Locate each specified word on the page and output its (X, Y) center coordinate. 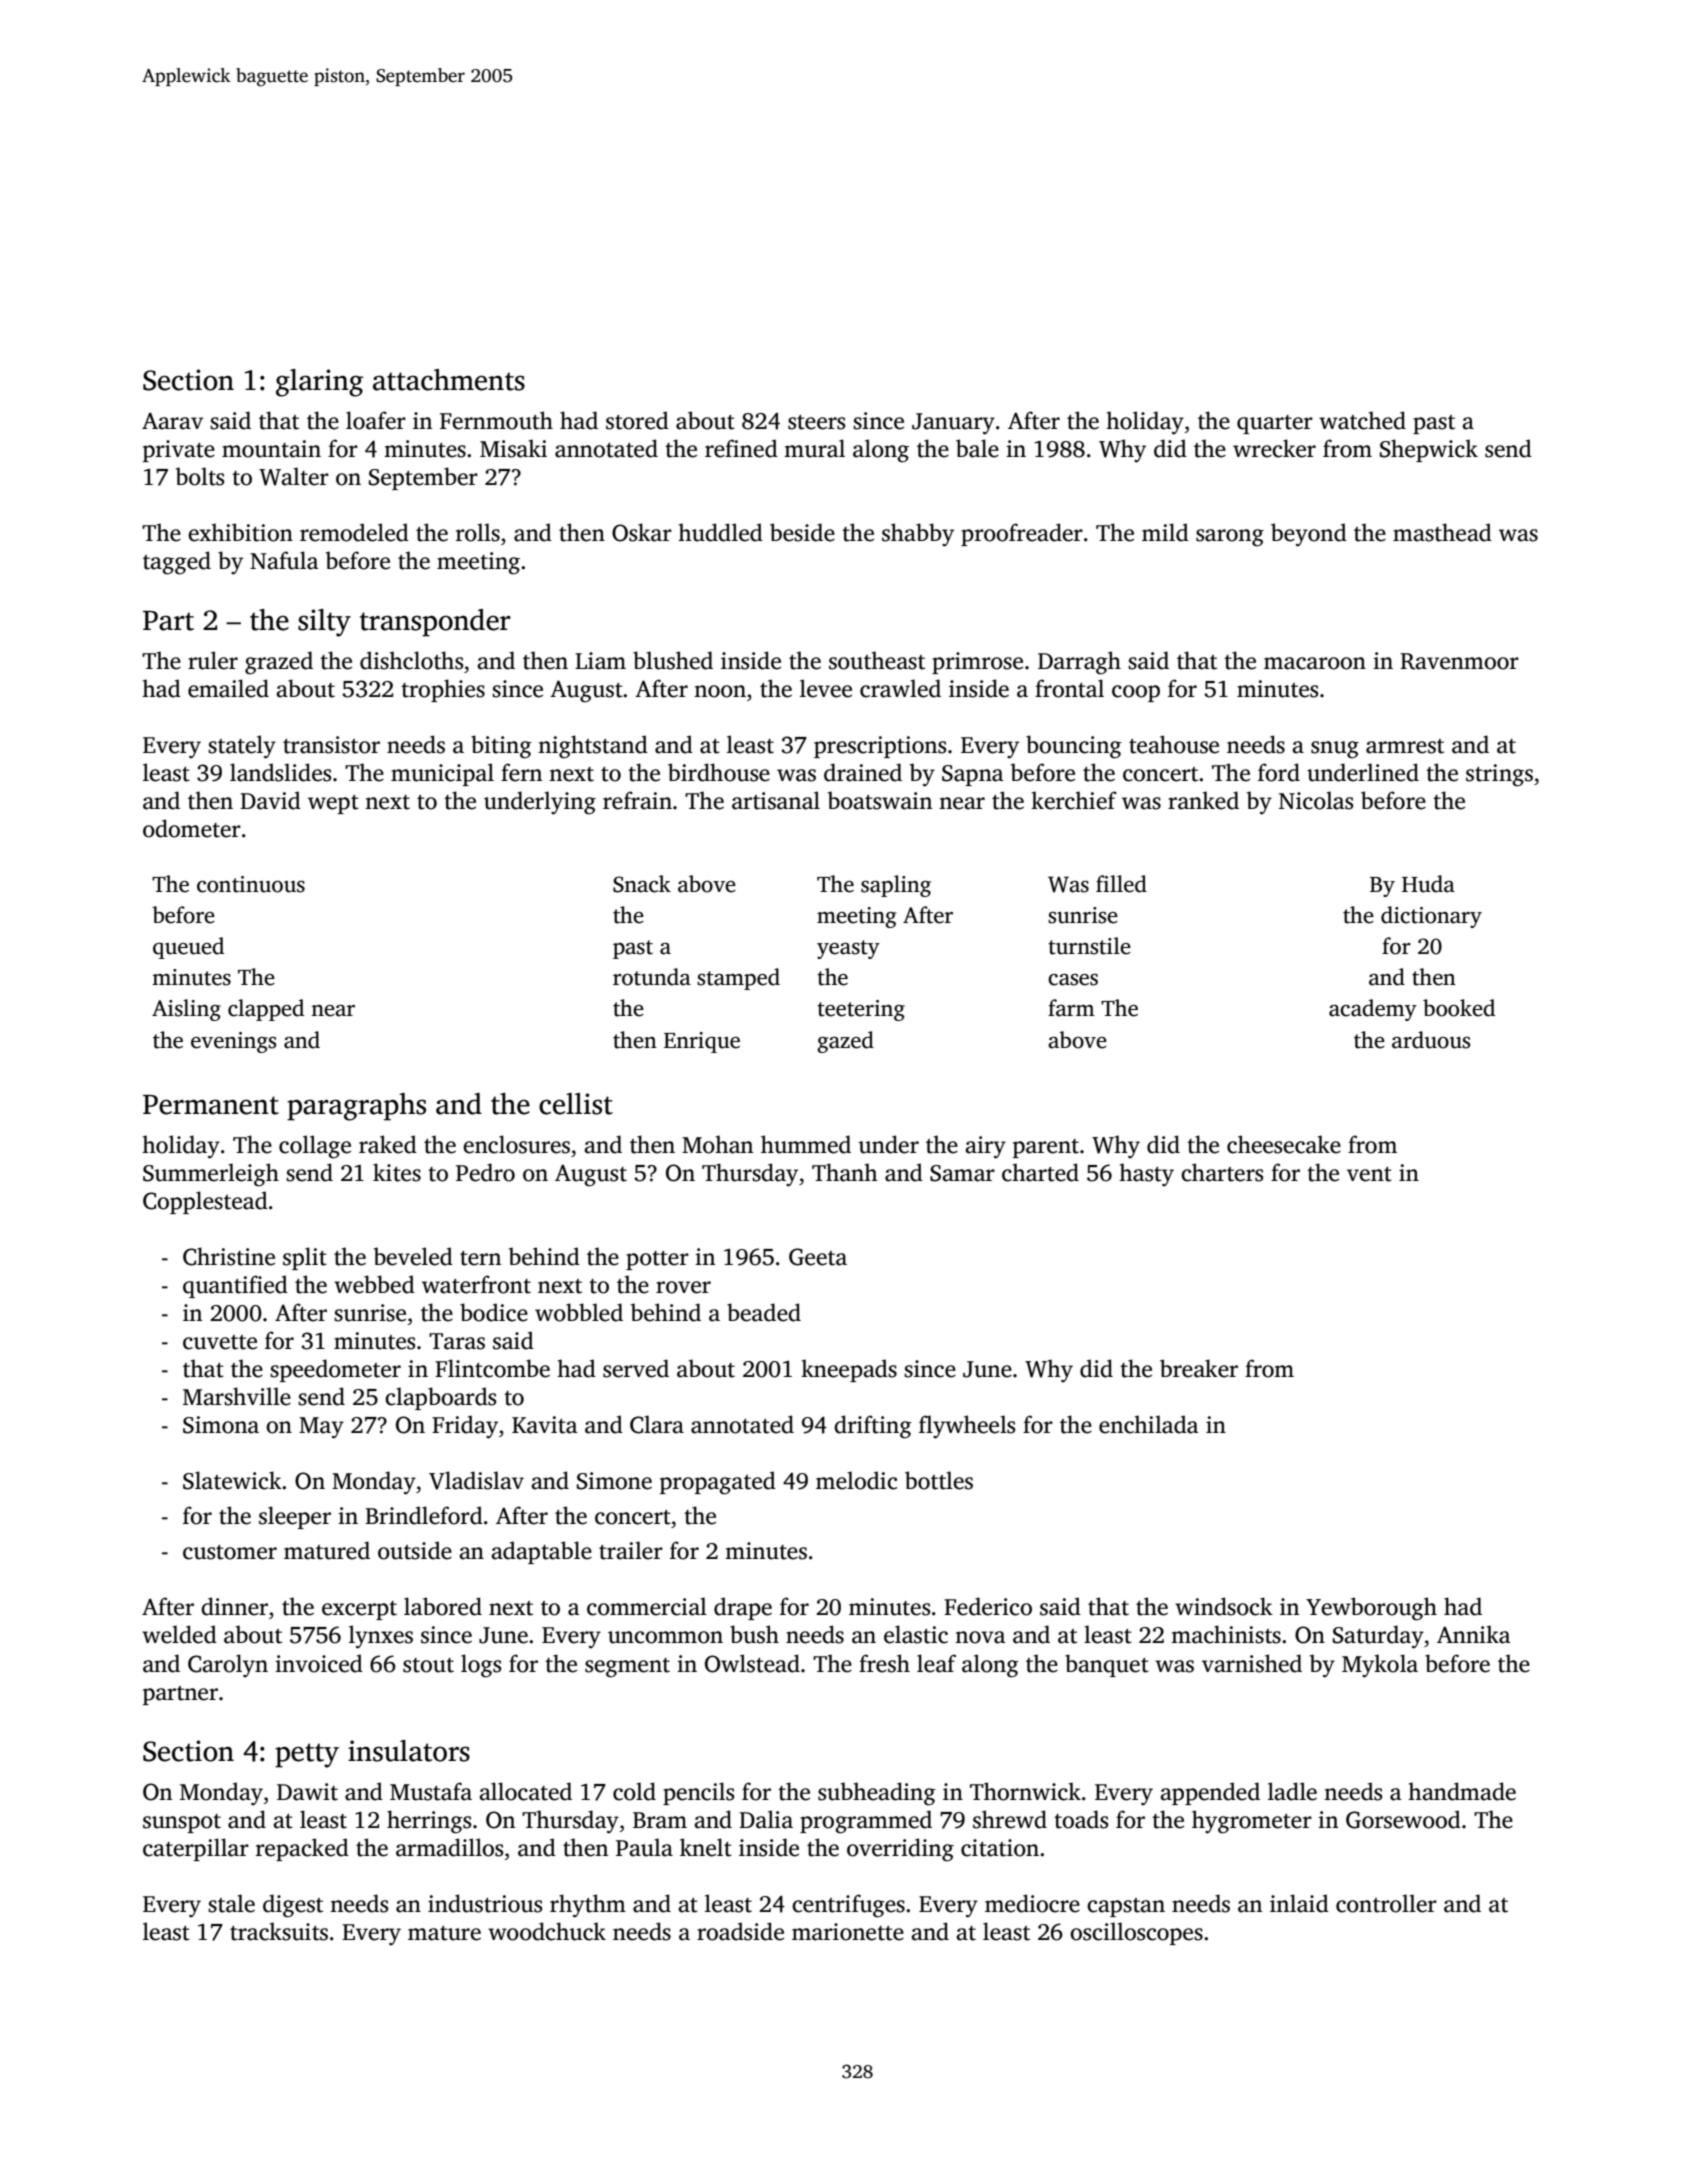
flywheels (967, 1427)
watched (1362, 420)
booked (1459, 1008)
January (953, 424)
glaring (319, 383)
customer (230, 1552)
